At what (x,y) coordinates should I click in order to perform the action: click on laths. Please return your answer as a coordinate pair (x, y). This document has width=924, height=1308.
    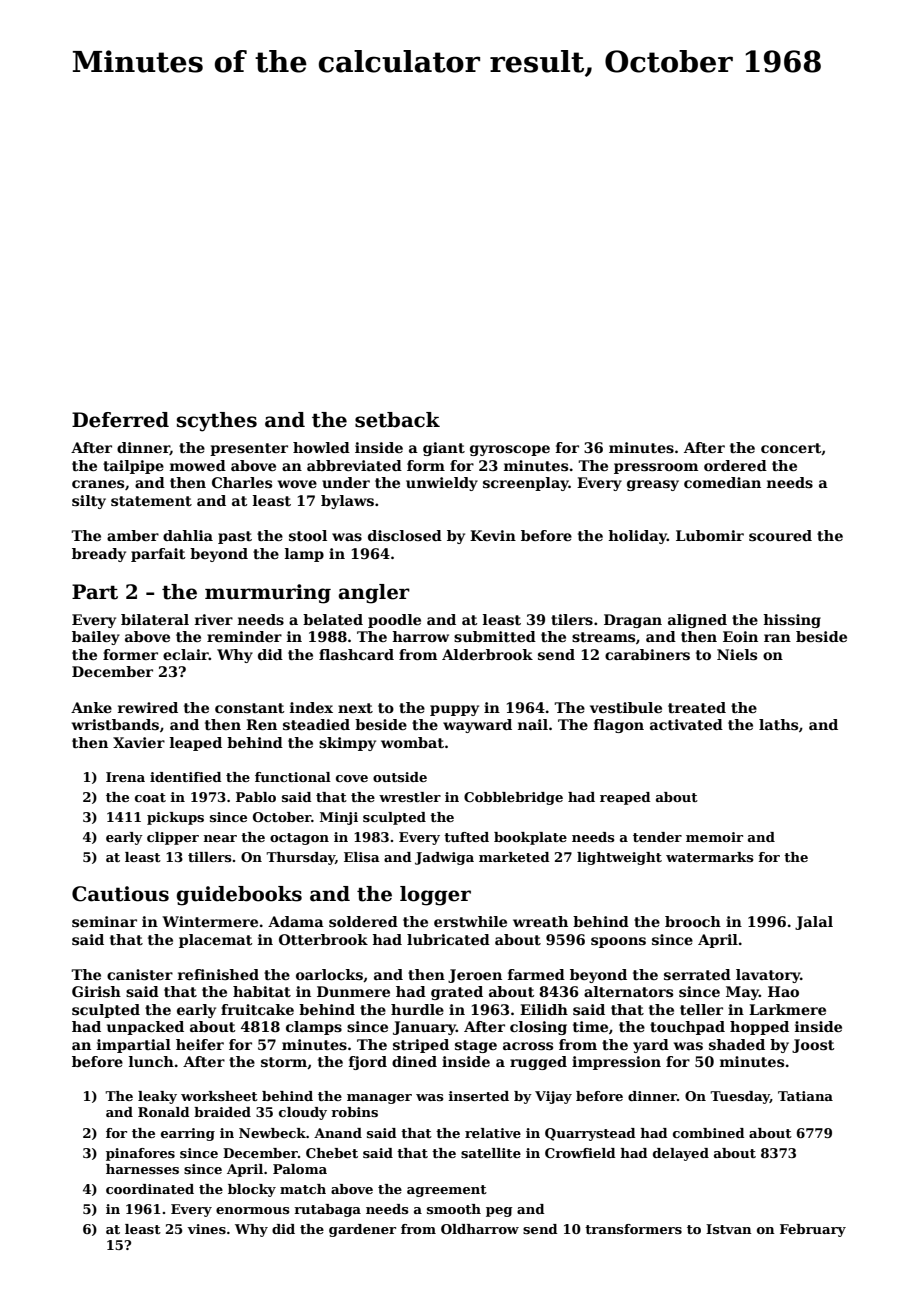
    Looking at the image, I should click on (778, 724).
